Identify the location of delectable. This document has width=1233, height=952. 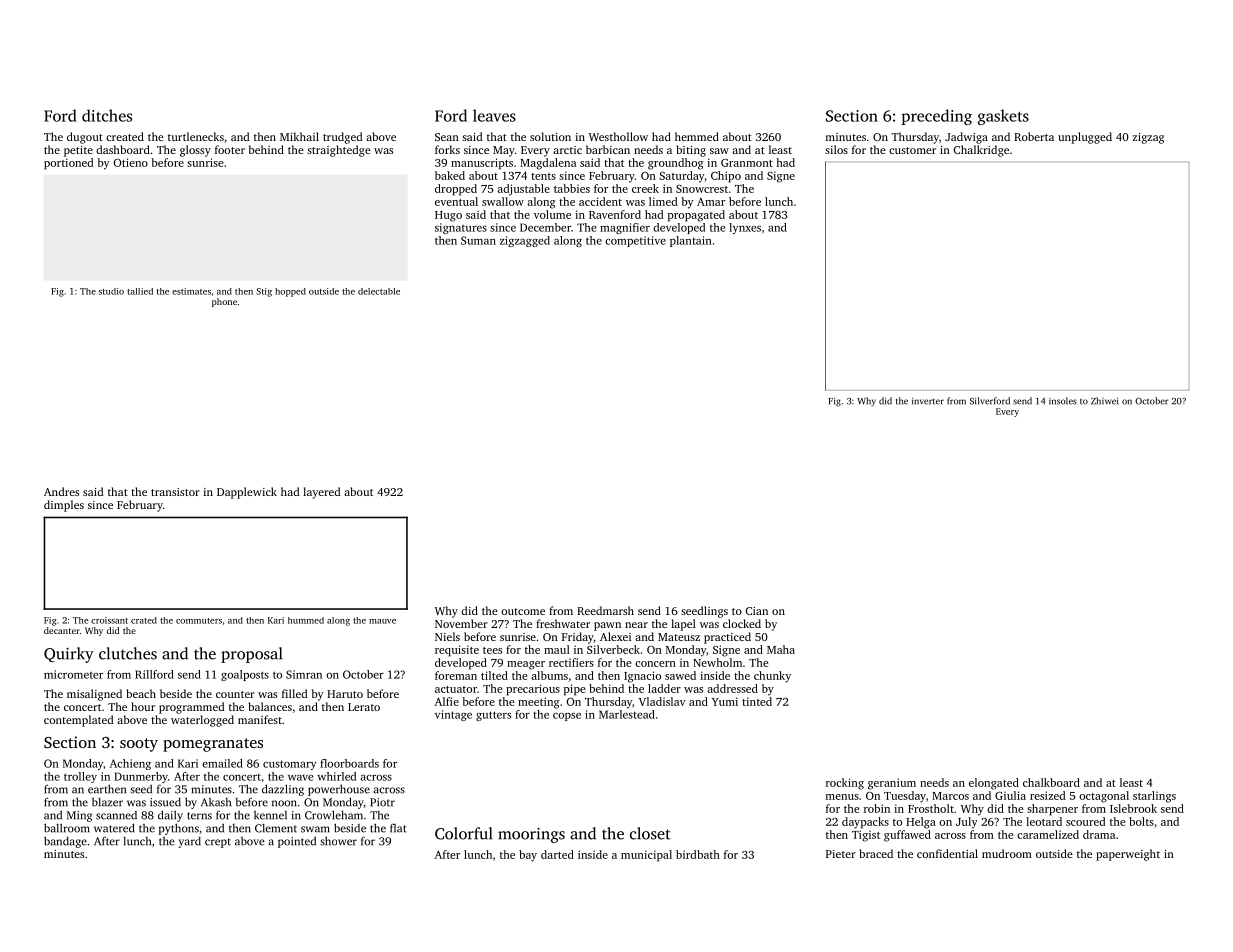
(379, 291).
